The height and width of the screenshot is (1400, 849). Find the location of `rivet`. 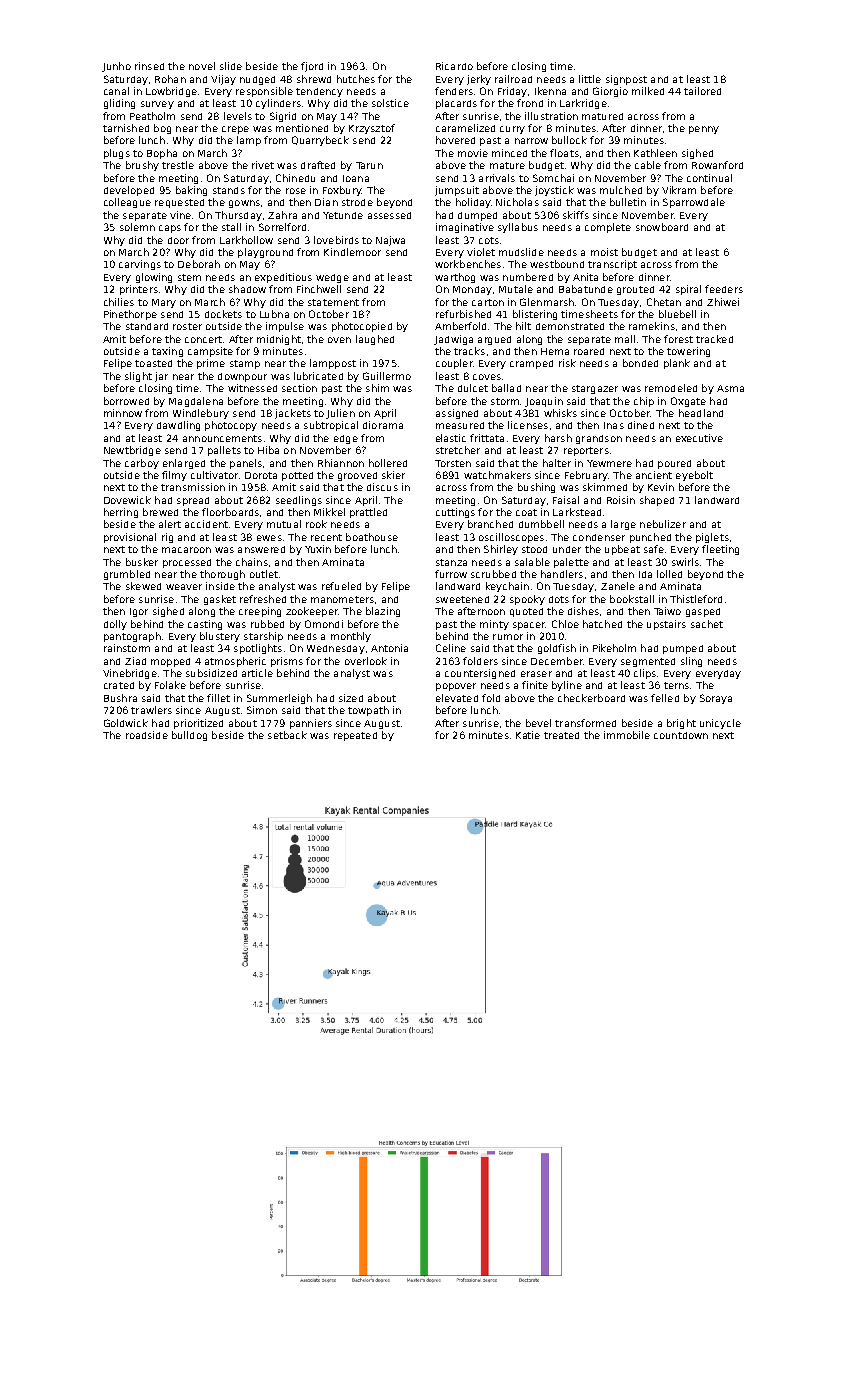

rivet is located at coordinates (263, 165).
